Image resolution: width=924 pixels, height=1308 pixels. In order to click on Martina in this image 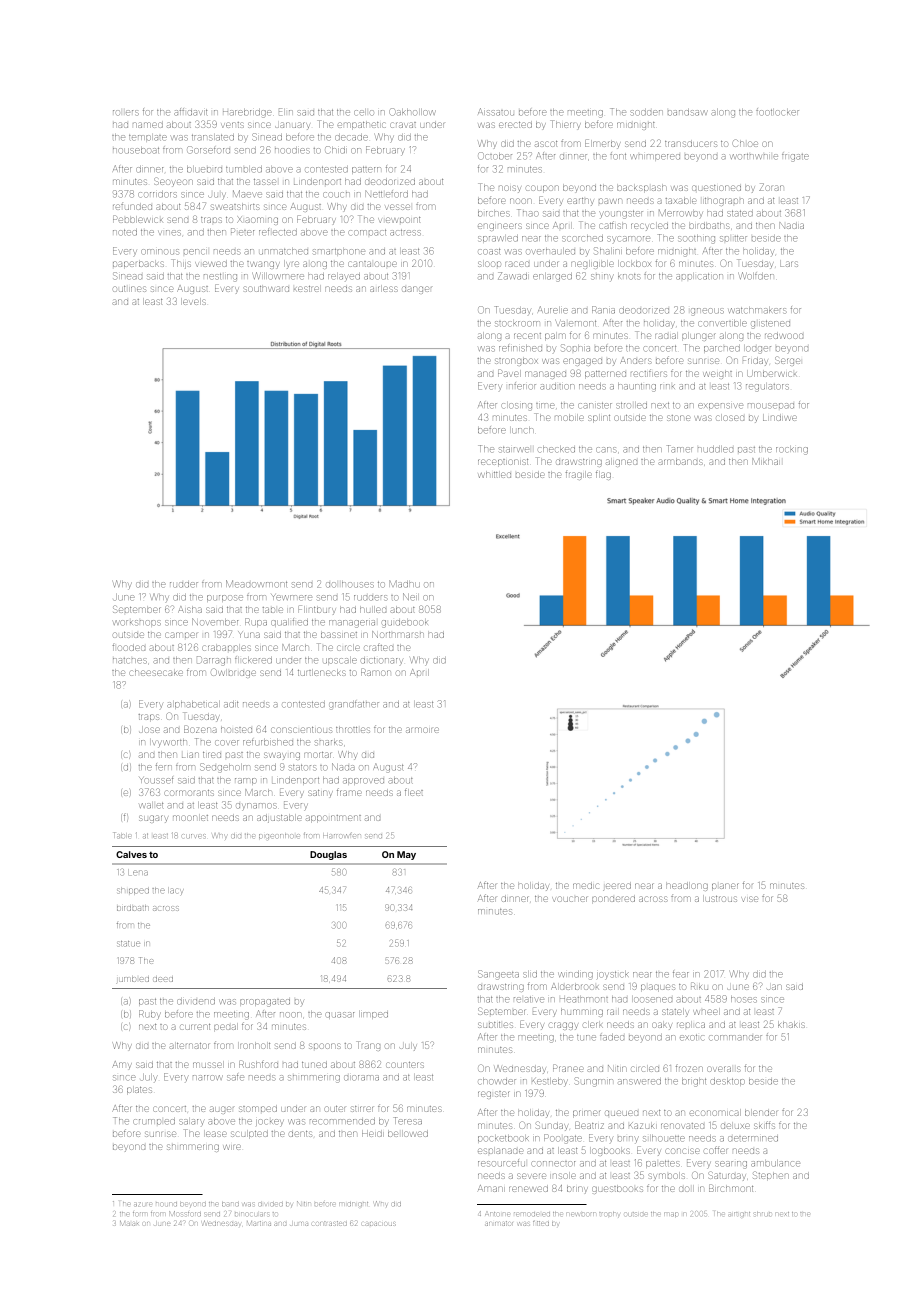, I will do `click(259, 1223)`.
